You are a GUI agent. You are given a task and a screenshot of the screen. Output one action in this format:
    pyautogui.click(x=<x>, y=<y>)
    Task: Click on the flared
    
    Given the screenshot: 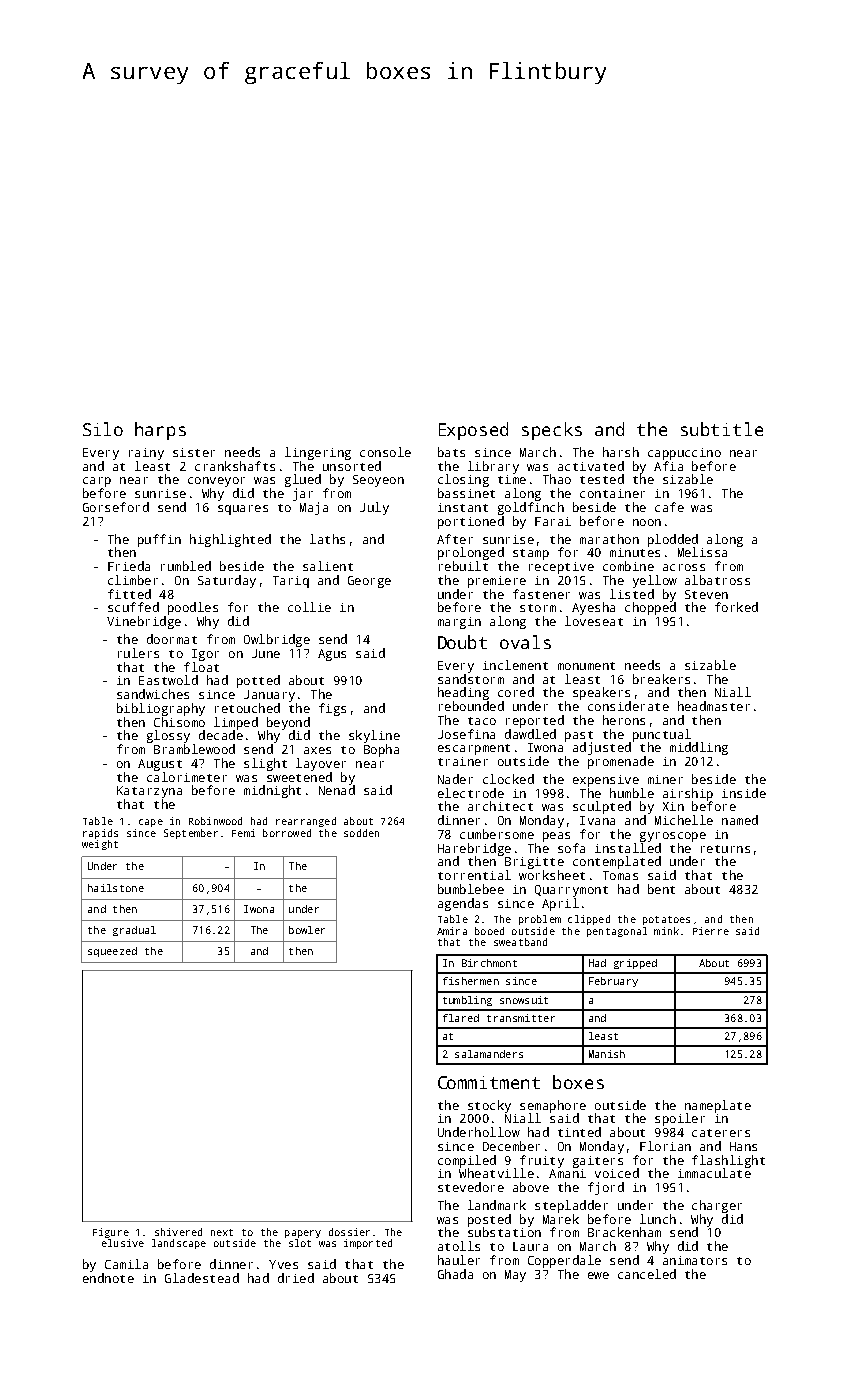 What is the action you would take?
    pyautogui.click(x=461, y=1018)
